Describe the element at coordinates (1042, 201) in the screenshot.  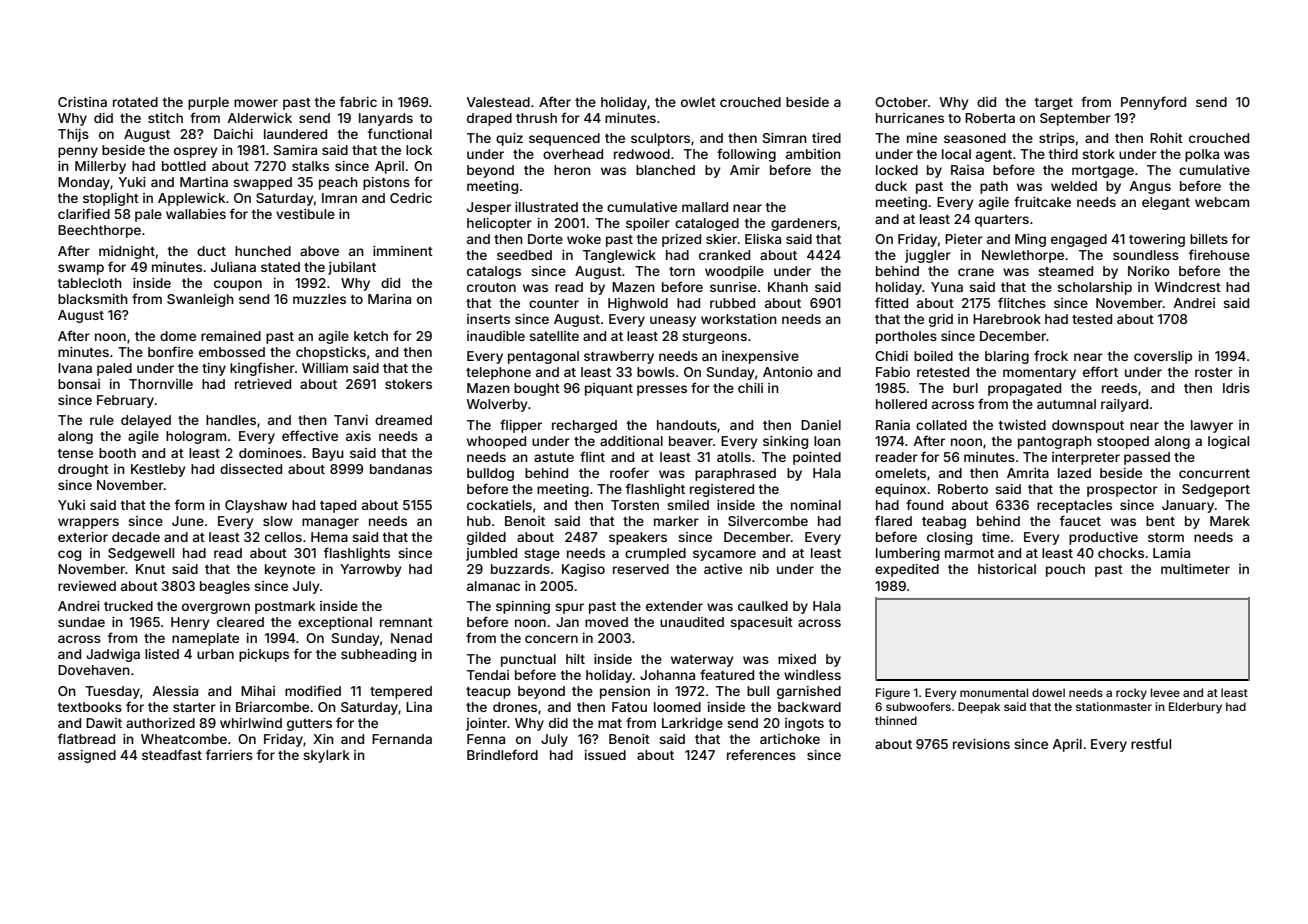
I see `fruitcake` at that location.
